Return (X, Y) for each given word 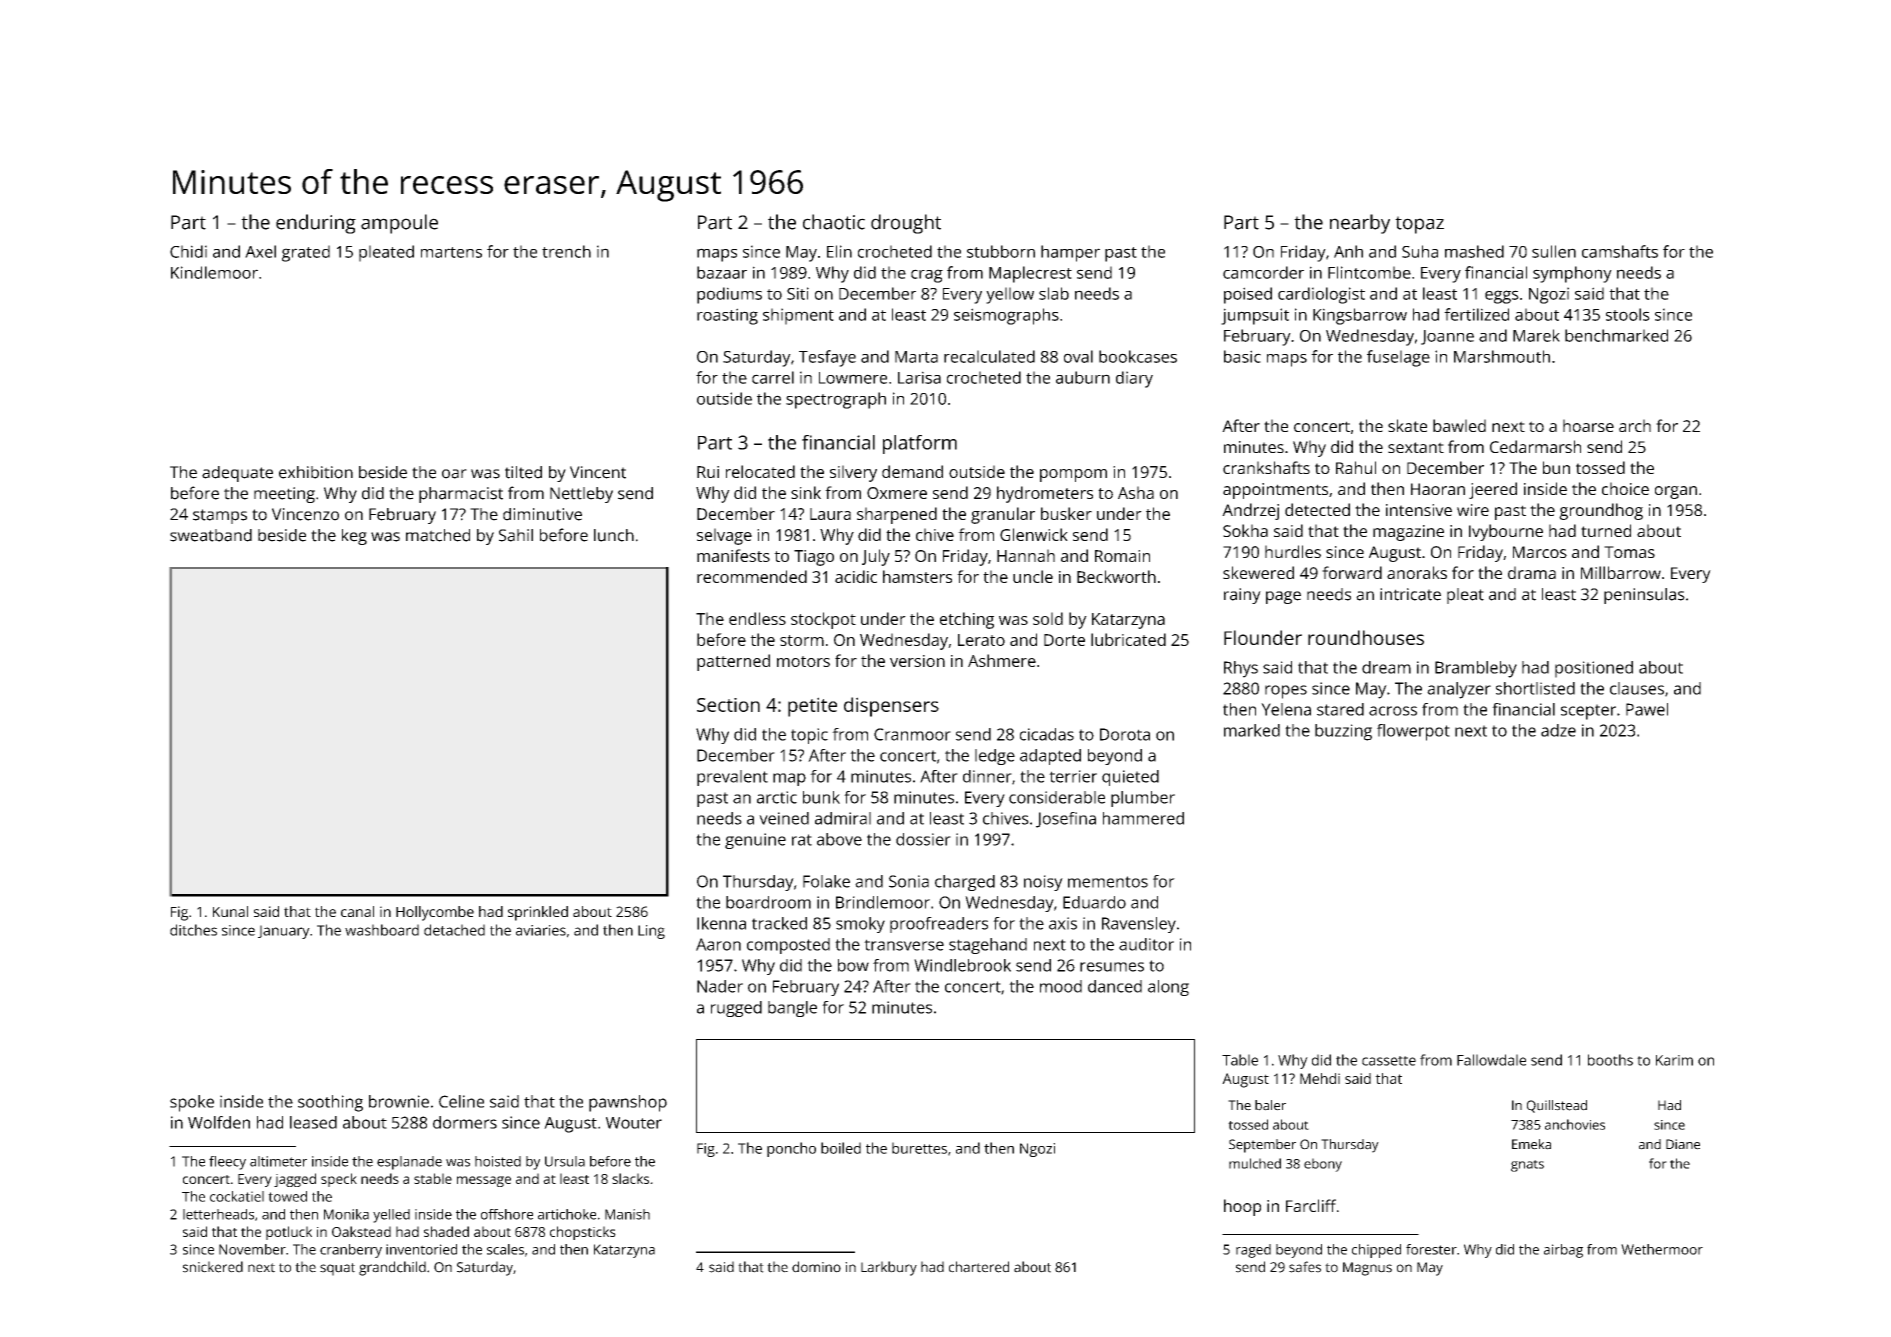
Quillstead (1557, 1106)
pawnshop (628, 1103)
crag (927, 276)
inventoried (421, 1249)
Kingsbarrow (1360, 316)
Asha (1136, 492)
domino (816, 1267)
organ (1676, 492)
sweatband (211, 535)
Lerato (981, 640)
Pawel (1647, 709)
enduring (316, 224)
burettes (919, 1148)
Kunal (230, 911)
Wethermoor (1662, 1249)
